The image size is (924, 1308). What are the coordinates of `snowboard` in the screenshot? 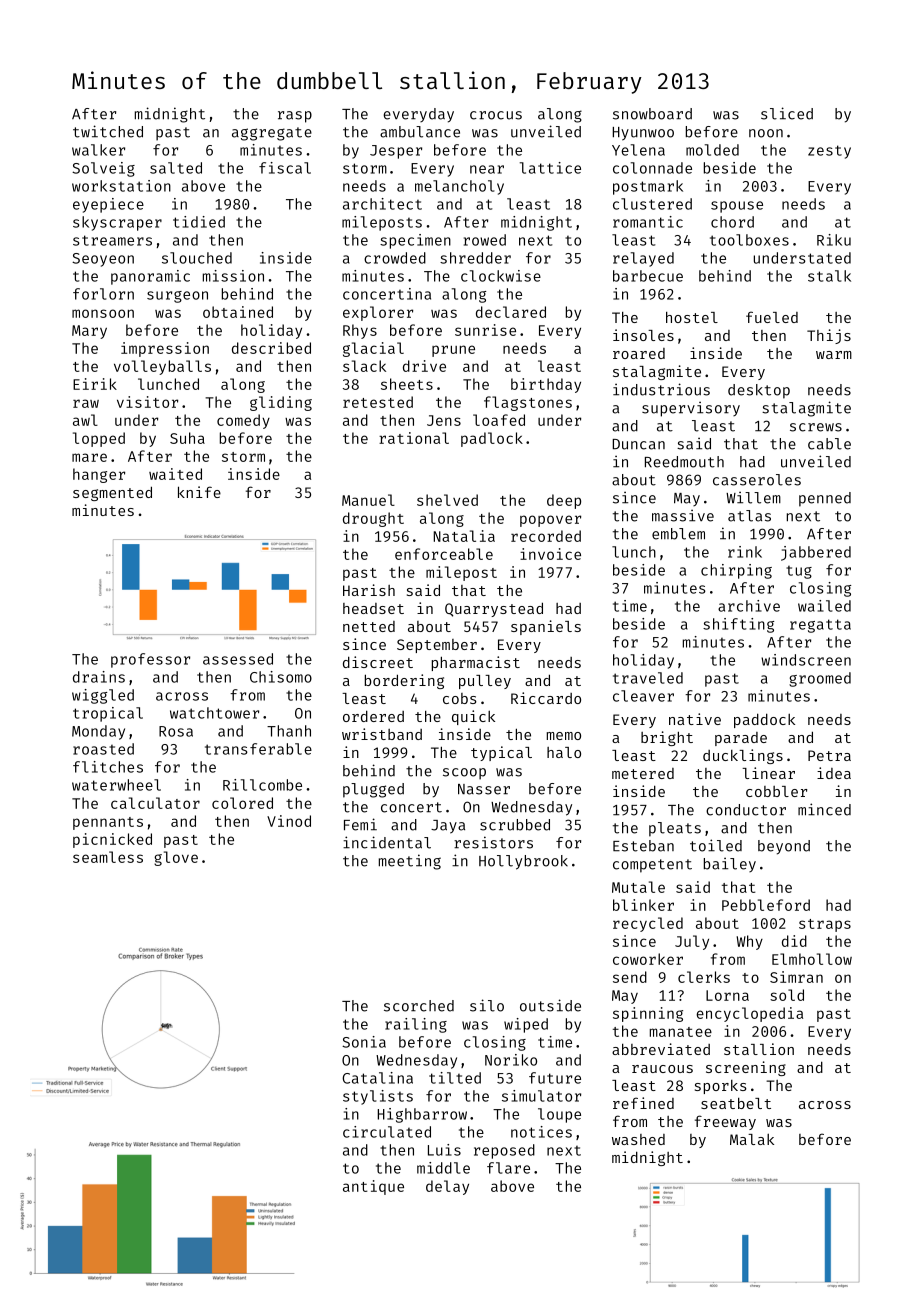 It's located at (652, 114).
